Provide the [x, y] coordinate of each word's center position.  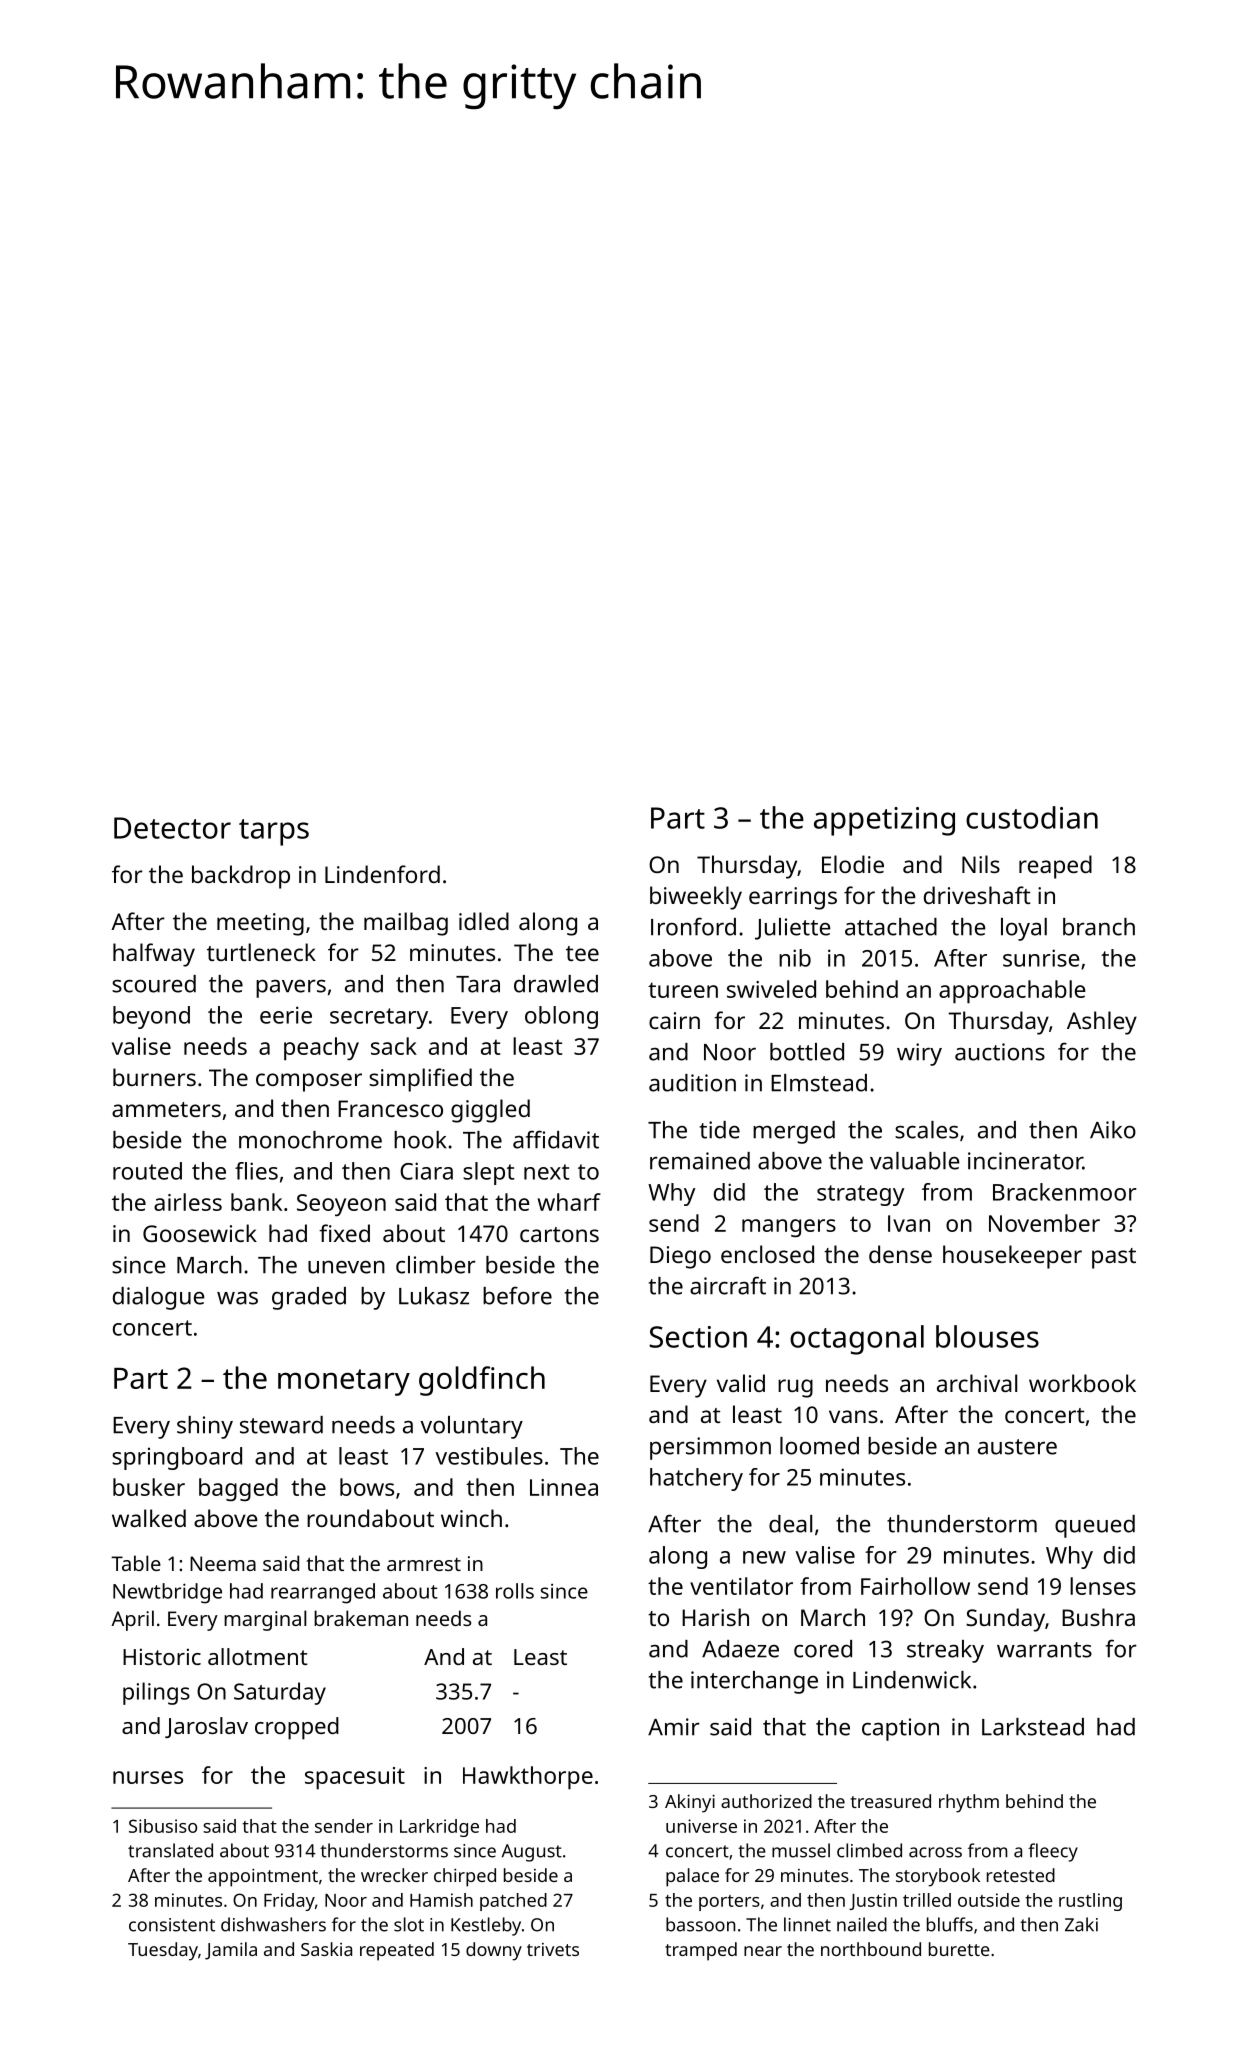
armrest [424, 1564]
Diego [680, 1257]
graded [309, 1298]
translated [170, 1850]
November [1044, 1223]
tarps [274, 832]
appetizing [884, 821]
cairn [674, 1020]
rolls [515, 1591]
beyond [151, 1017]
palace [692, 1877]
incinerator [1025, 1161]
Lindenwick [912, 1680]
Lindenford [382, 874]
